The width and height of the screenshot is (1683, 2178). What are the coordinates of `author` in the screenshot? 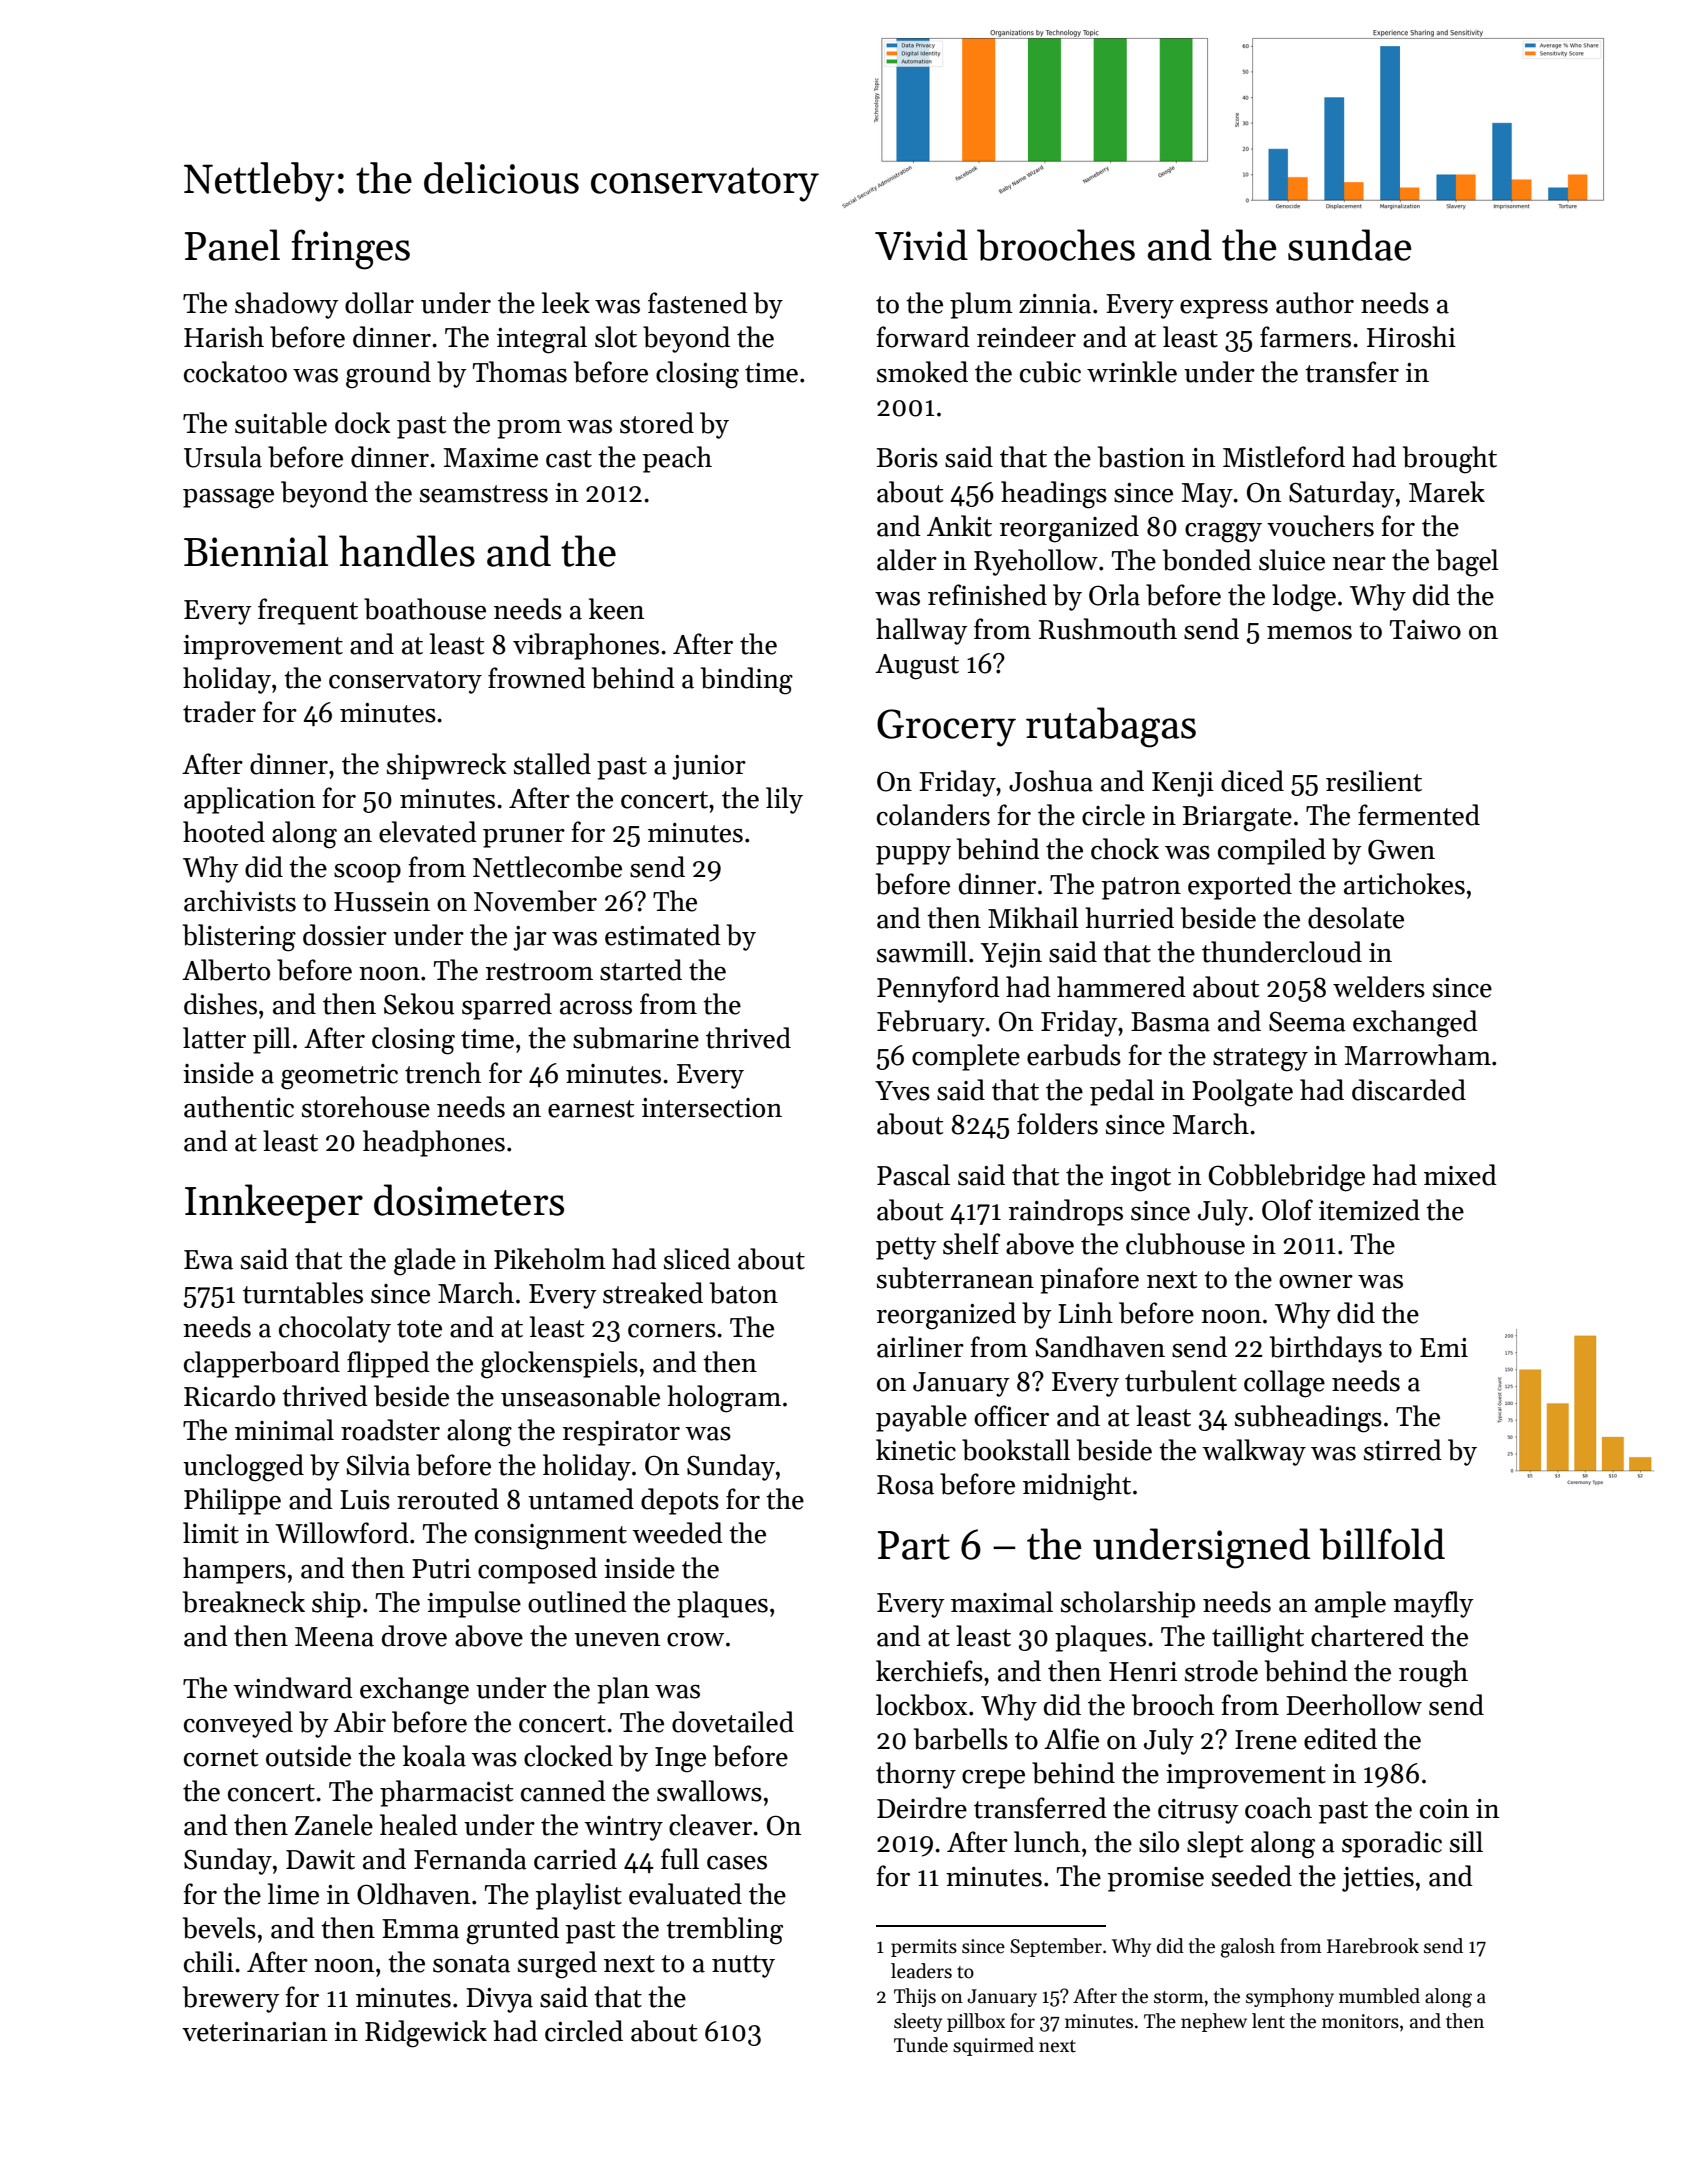 It's located at (1315, 303).
